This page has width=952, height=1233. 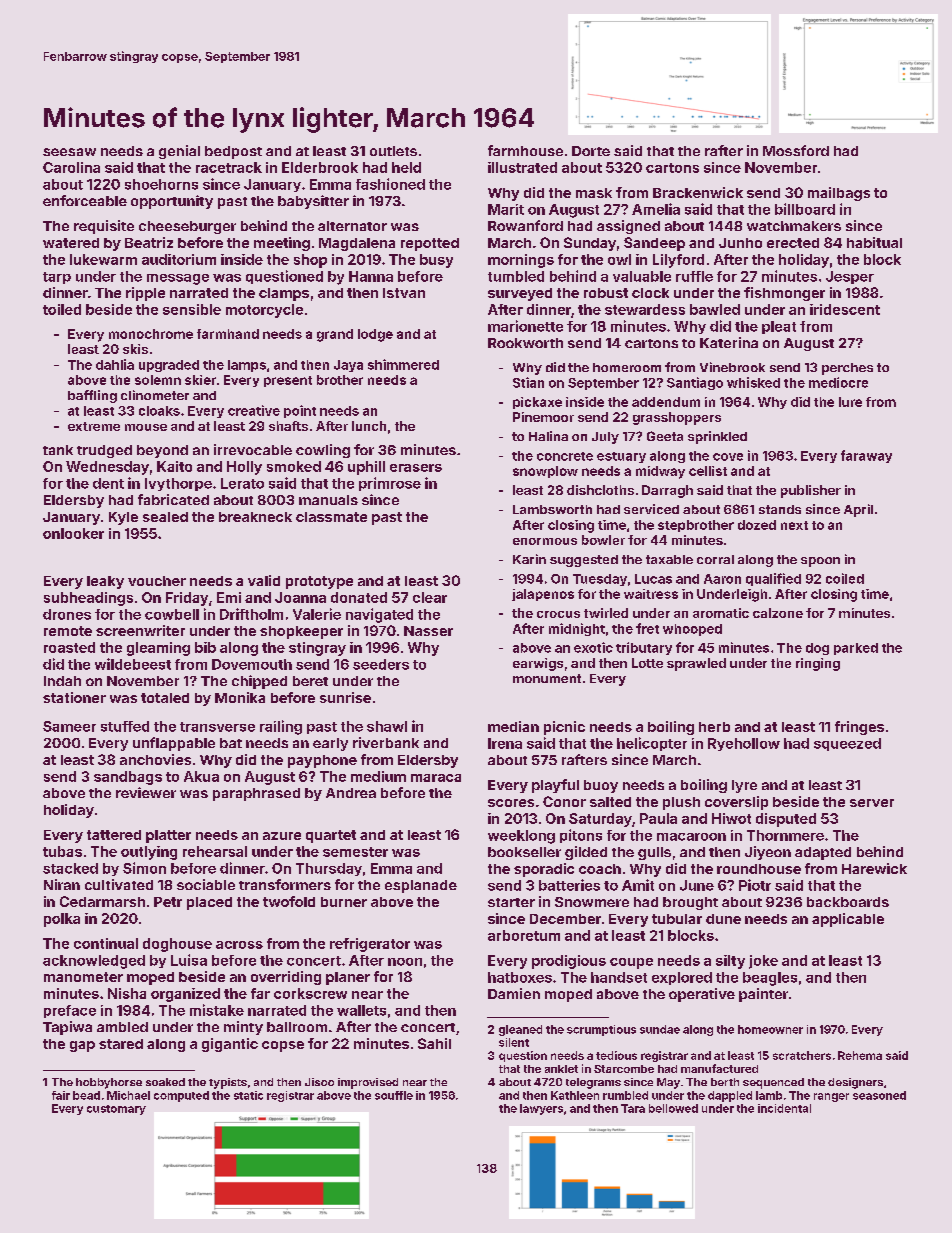 I want to click on outlets, so click(x=393, y=151).
